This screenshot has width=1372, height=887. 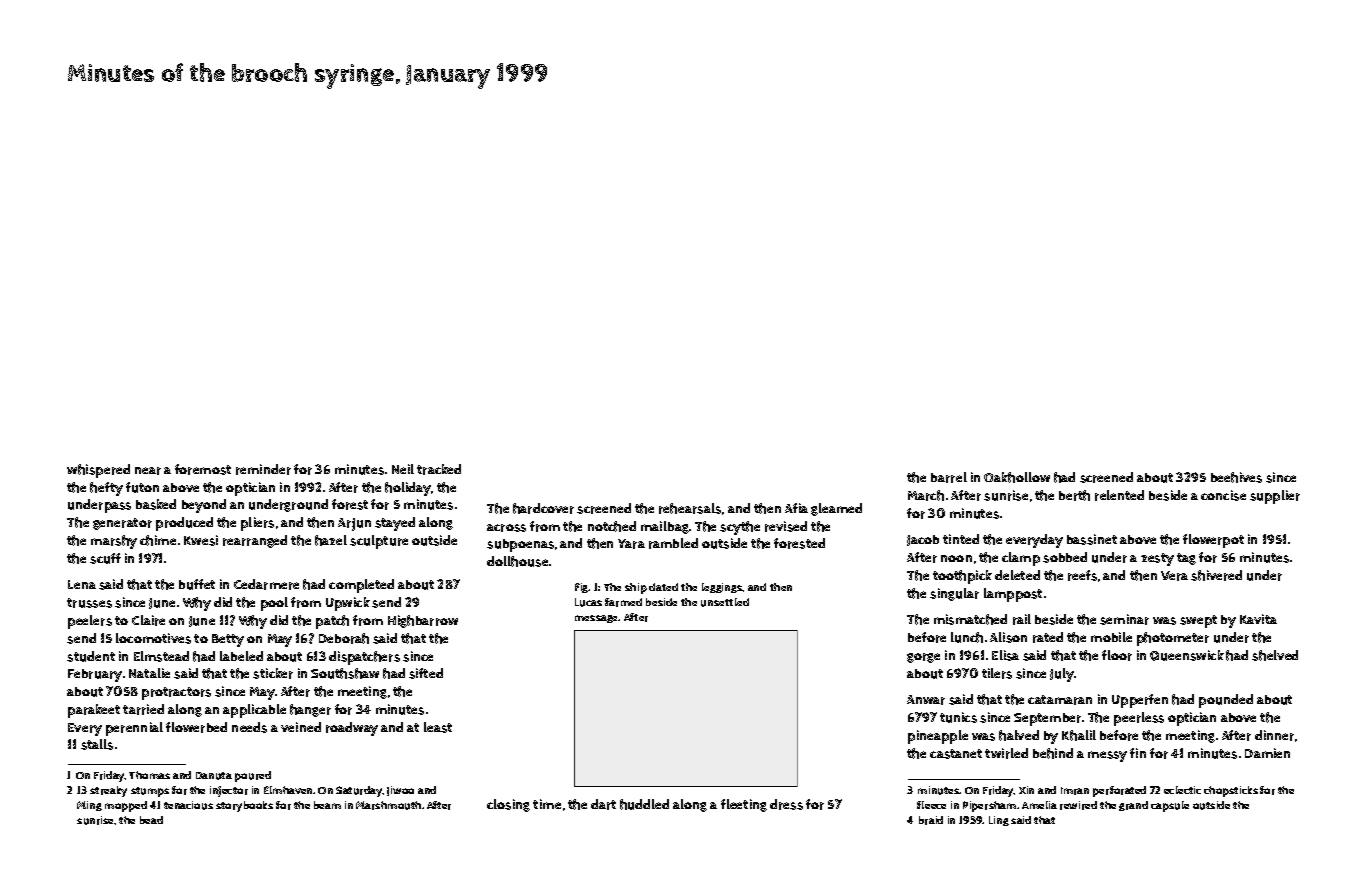 I want to click on chopsticks, so click(x=1231, y=791).
